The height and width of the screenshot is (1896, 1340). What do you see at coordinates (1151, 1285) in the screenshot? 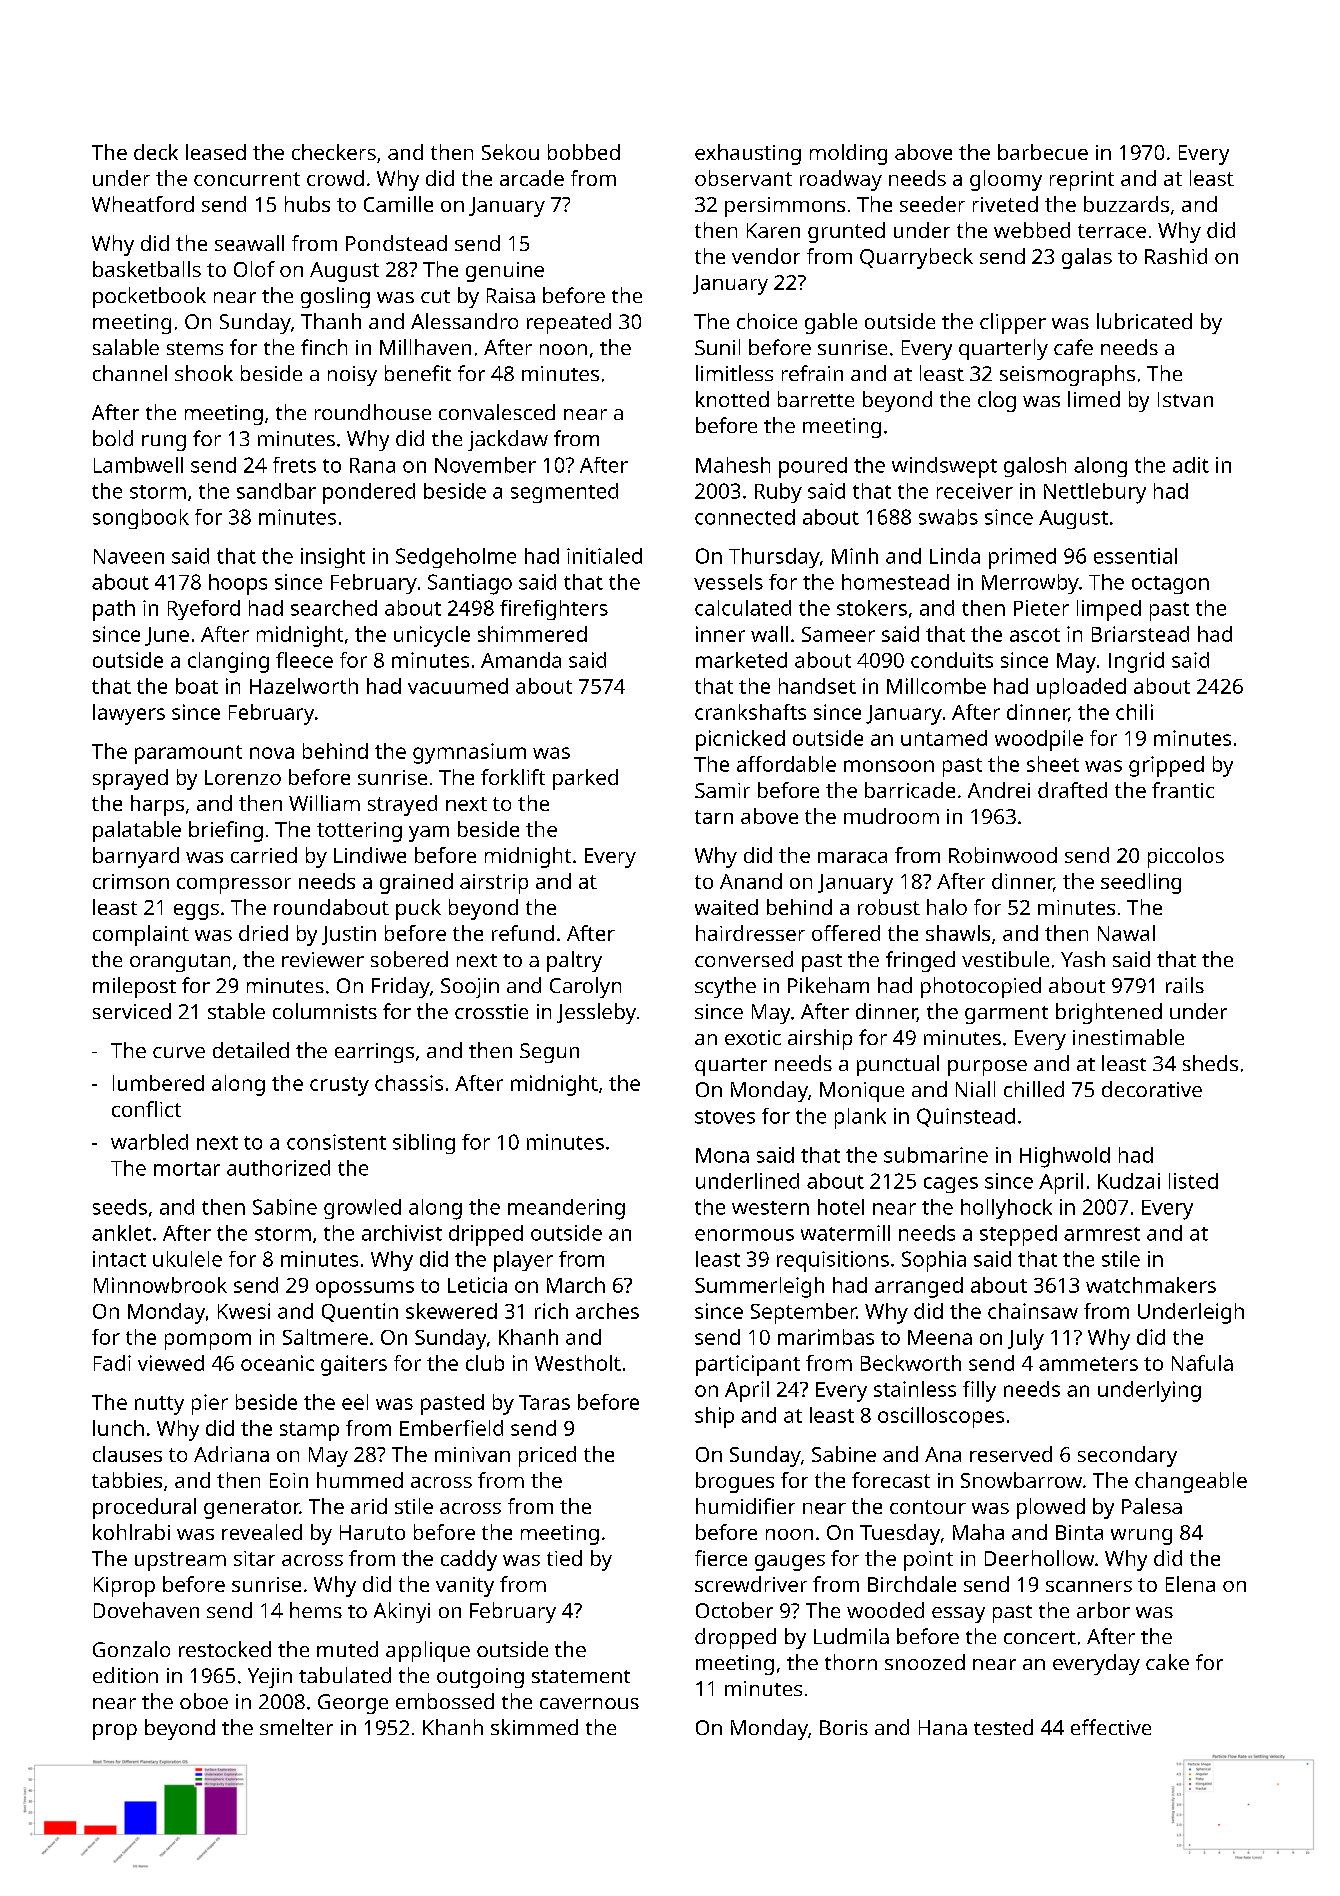
I see `watchmakers` at bounding box center [1151, 1285].
